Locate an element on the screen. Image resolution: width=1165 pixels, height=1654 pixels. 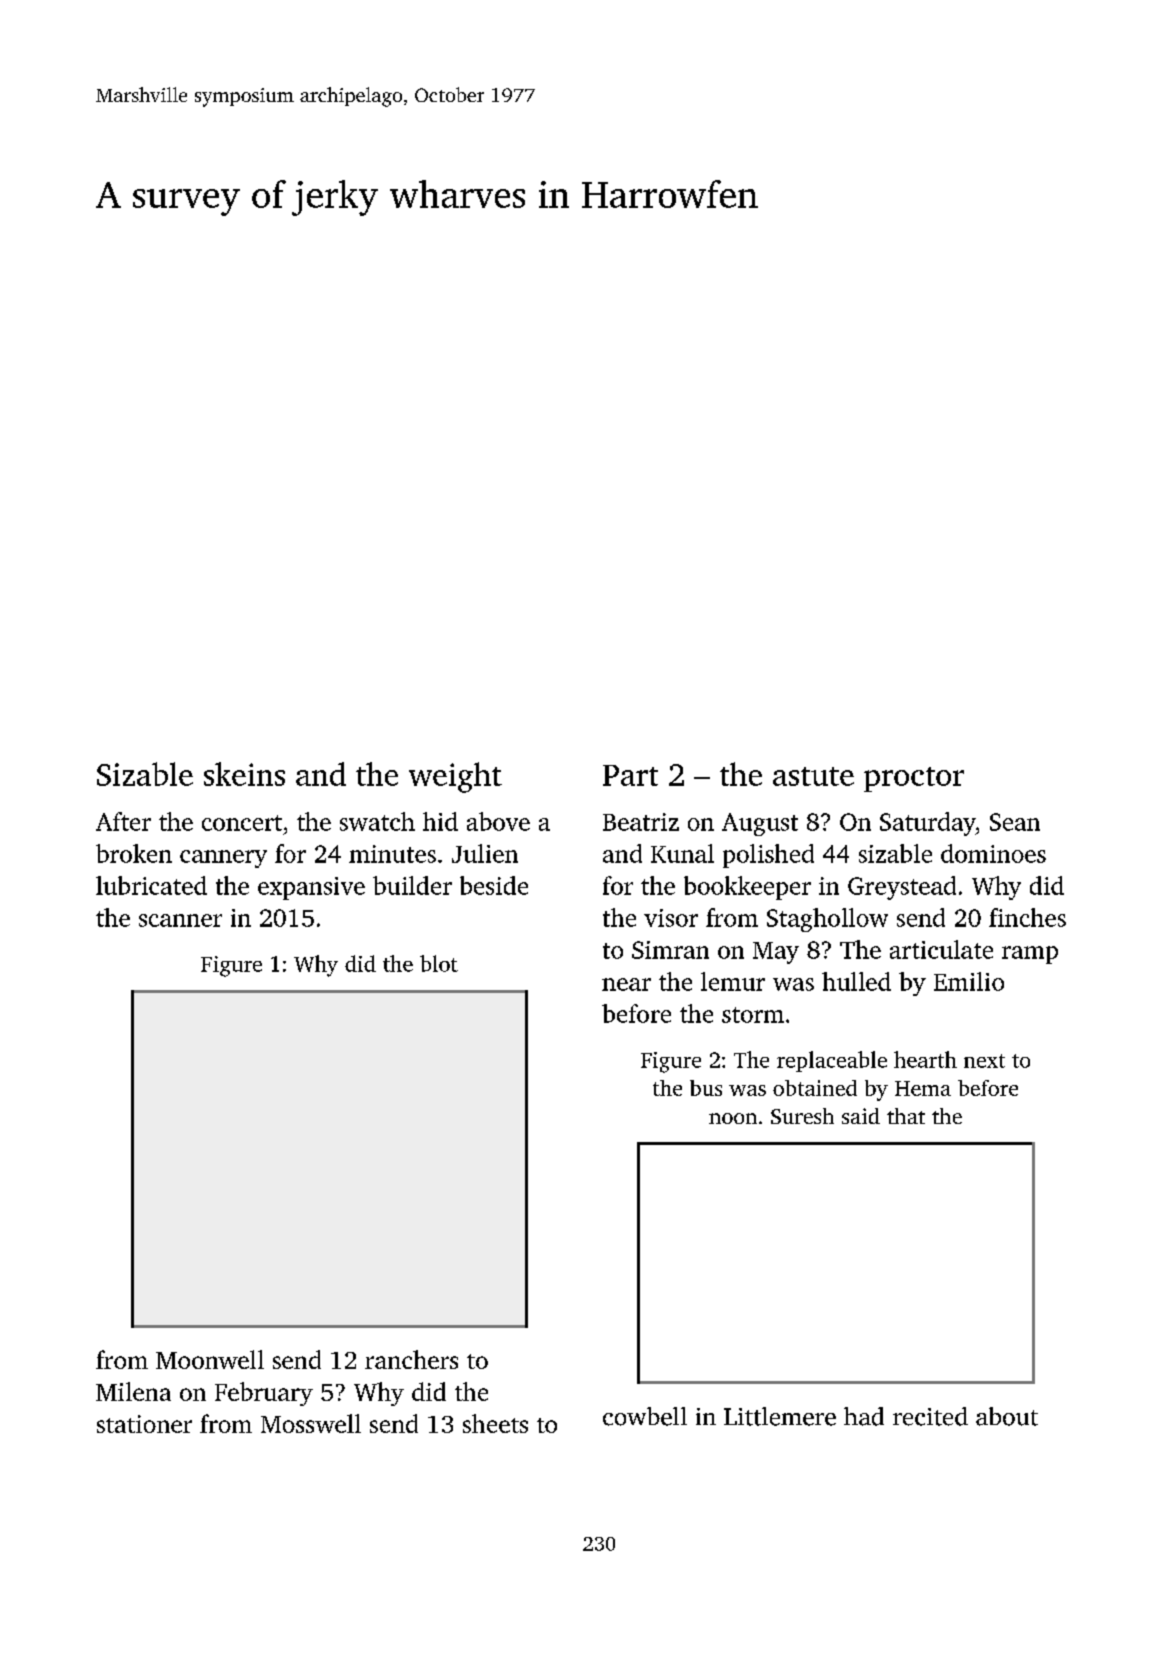
ranchers is located at coordinates (411, 1359).
